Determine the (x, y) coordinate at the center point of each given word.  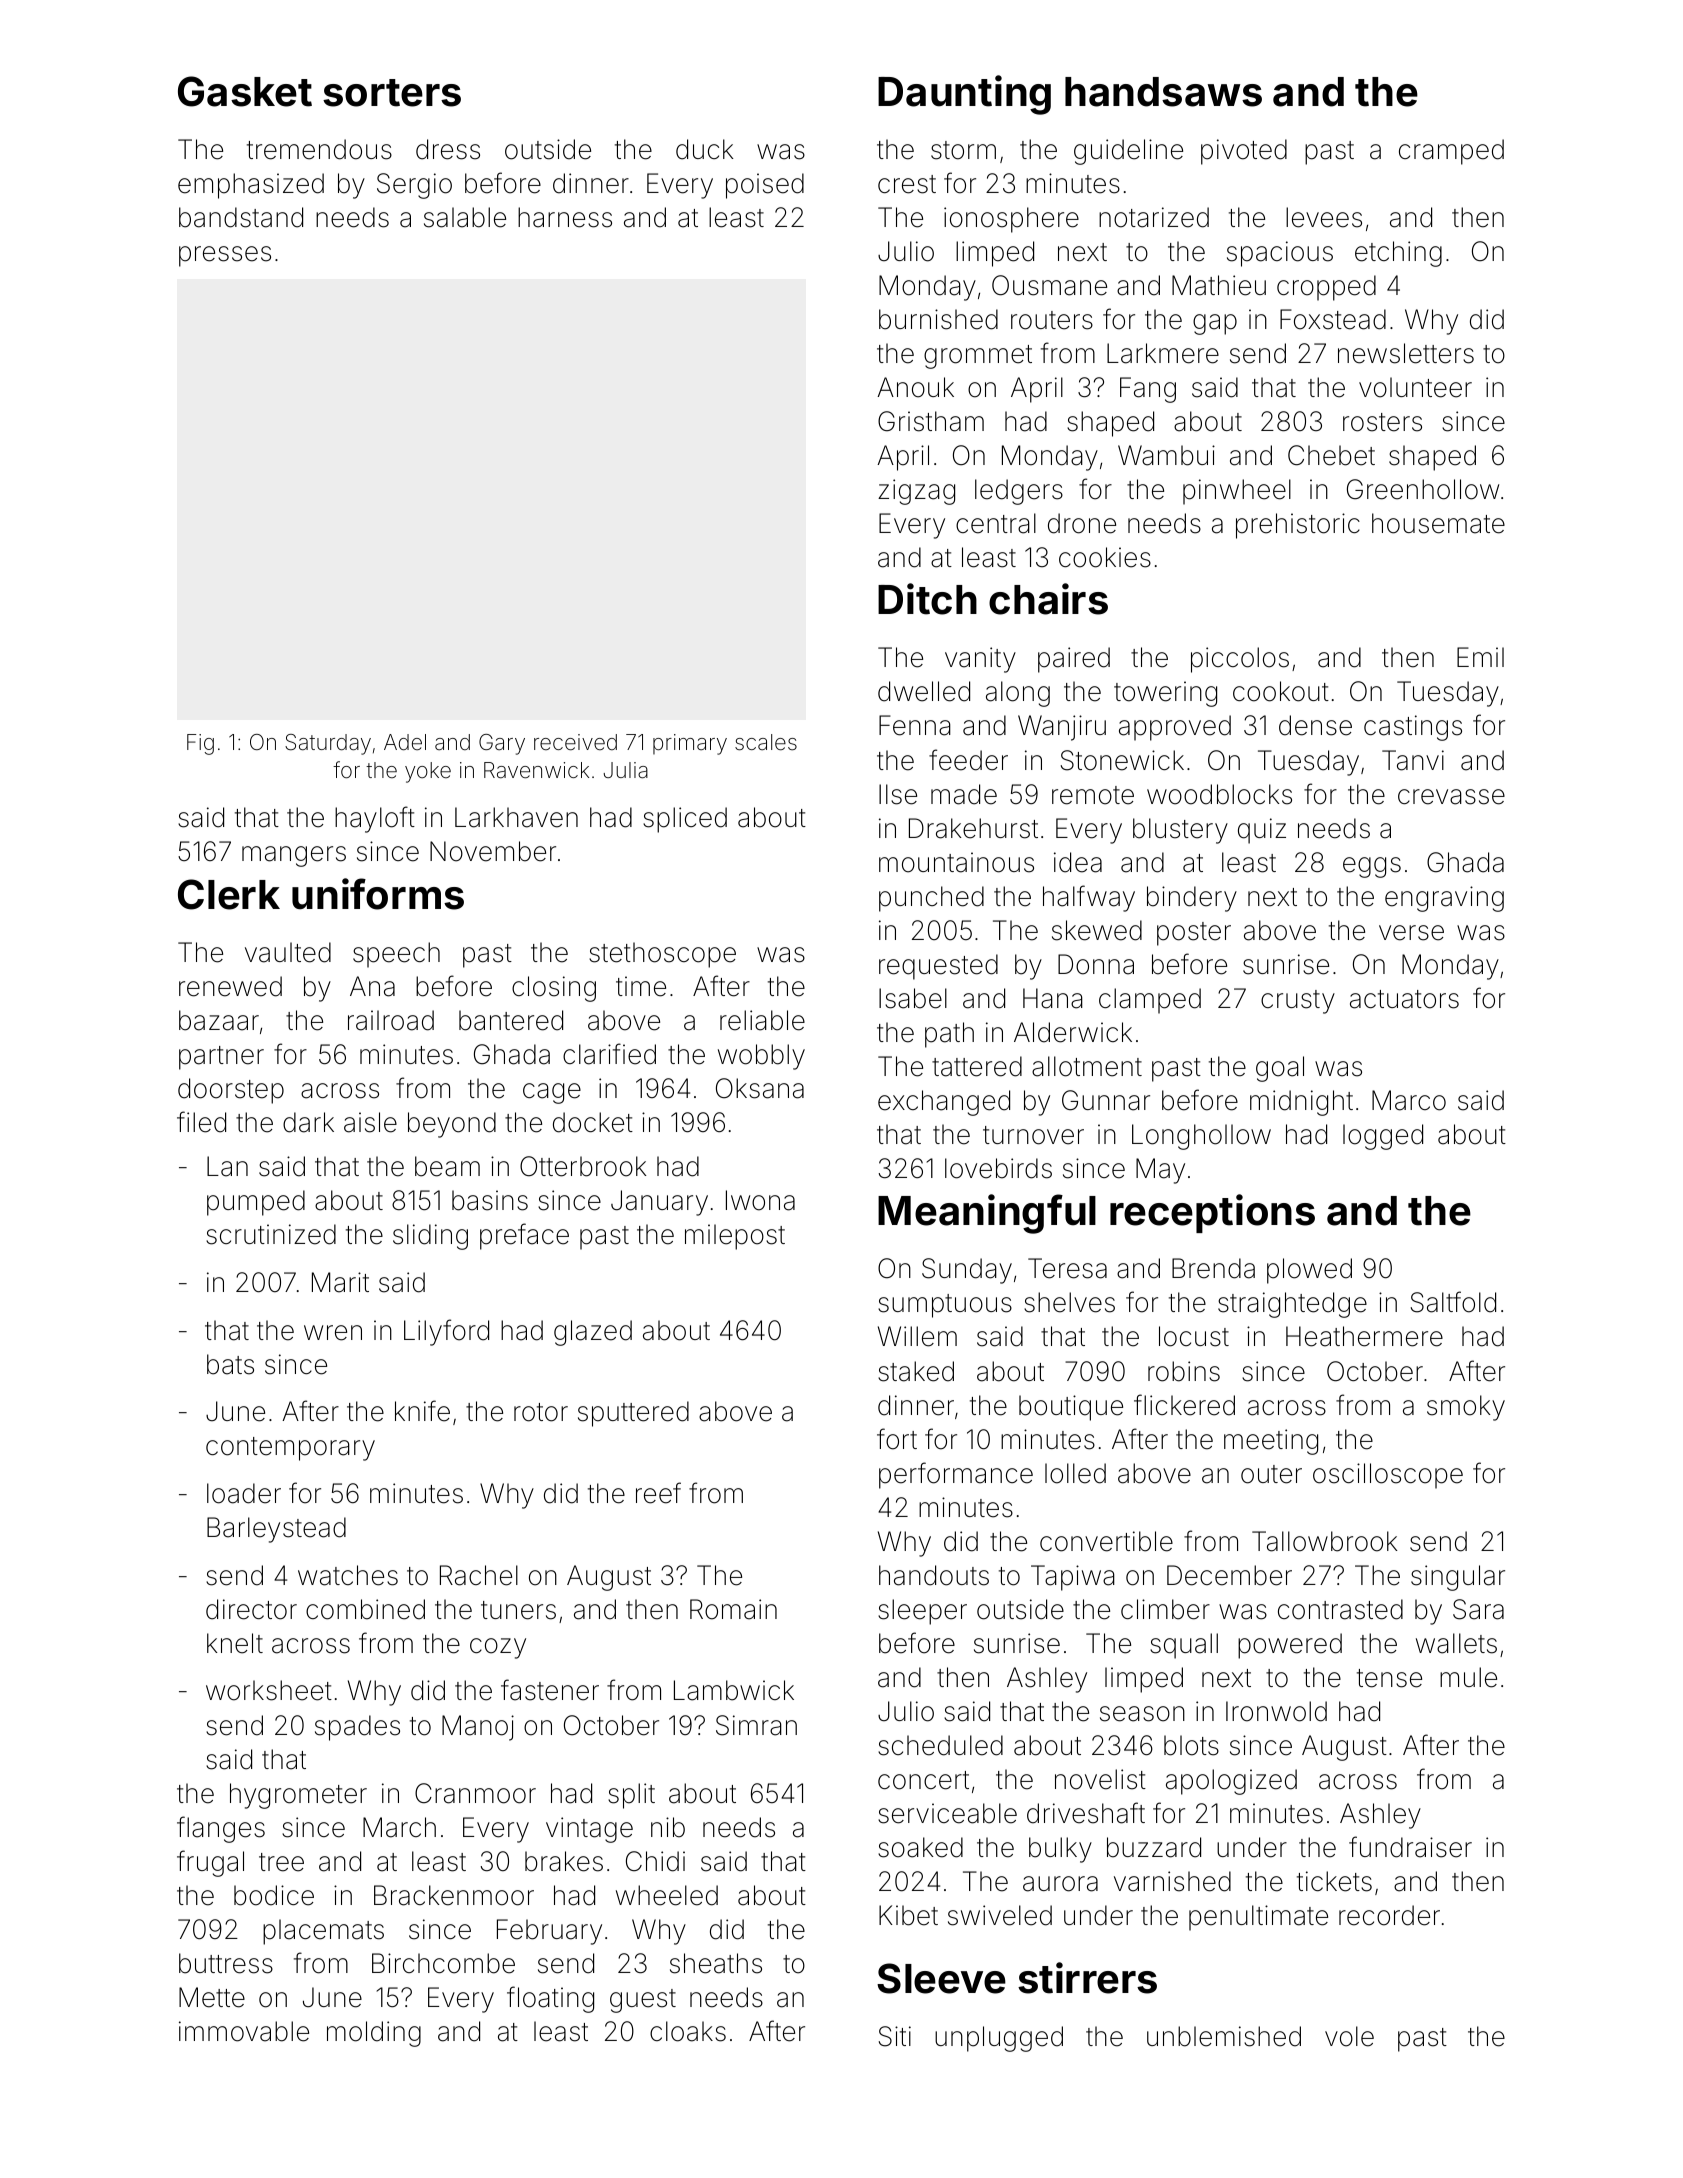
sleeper (922, 1612)
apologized (1231, 1782)
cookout (1281, 691)
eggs (1372, 867)
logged (1383, 1137)
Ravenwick (536, 770)
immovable (244, 2031)
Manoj (478, 1728)
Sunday (967, 1271)
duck (704, 149)
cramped (1451, 152)
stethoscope (662, 955)
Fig (200, 744)
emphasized (251, 186)
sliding (430, 1237)
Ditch (927, 599)
